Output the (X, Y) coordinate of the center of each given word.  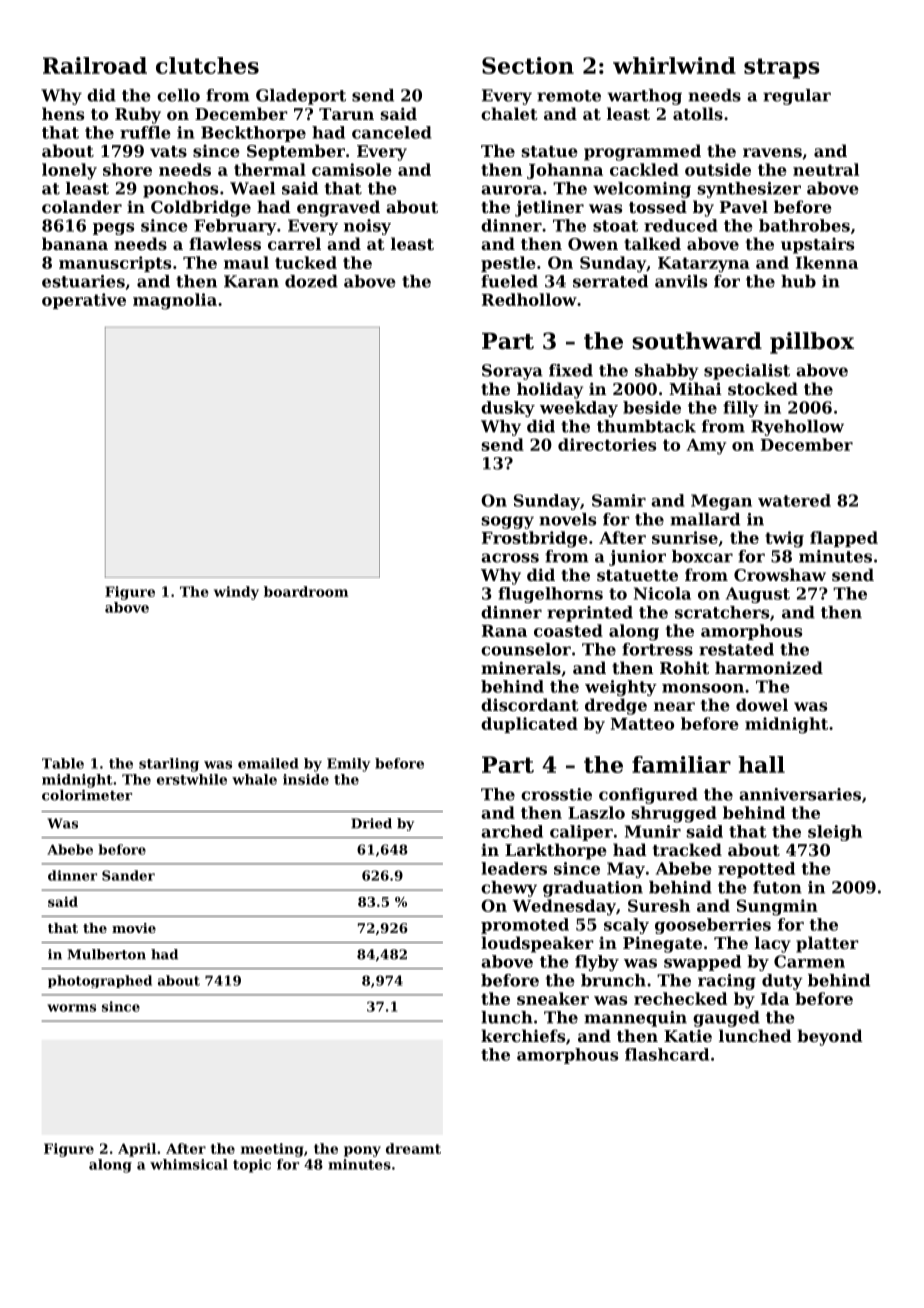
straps (782, 68)
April (137, 1150)
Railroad (95, 65)
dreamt (413, 1148)
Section (528, 65)
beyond (830, 1037)
